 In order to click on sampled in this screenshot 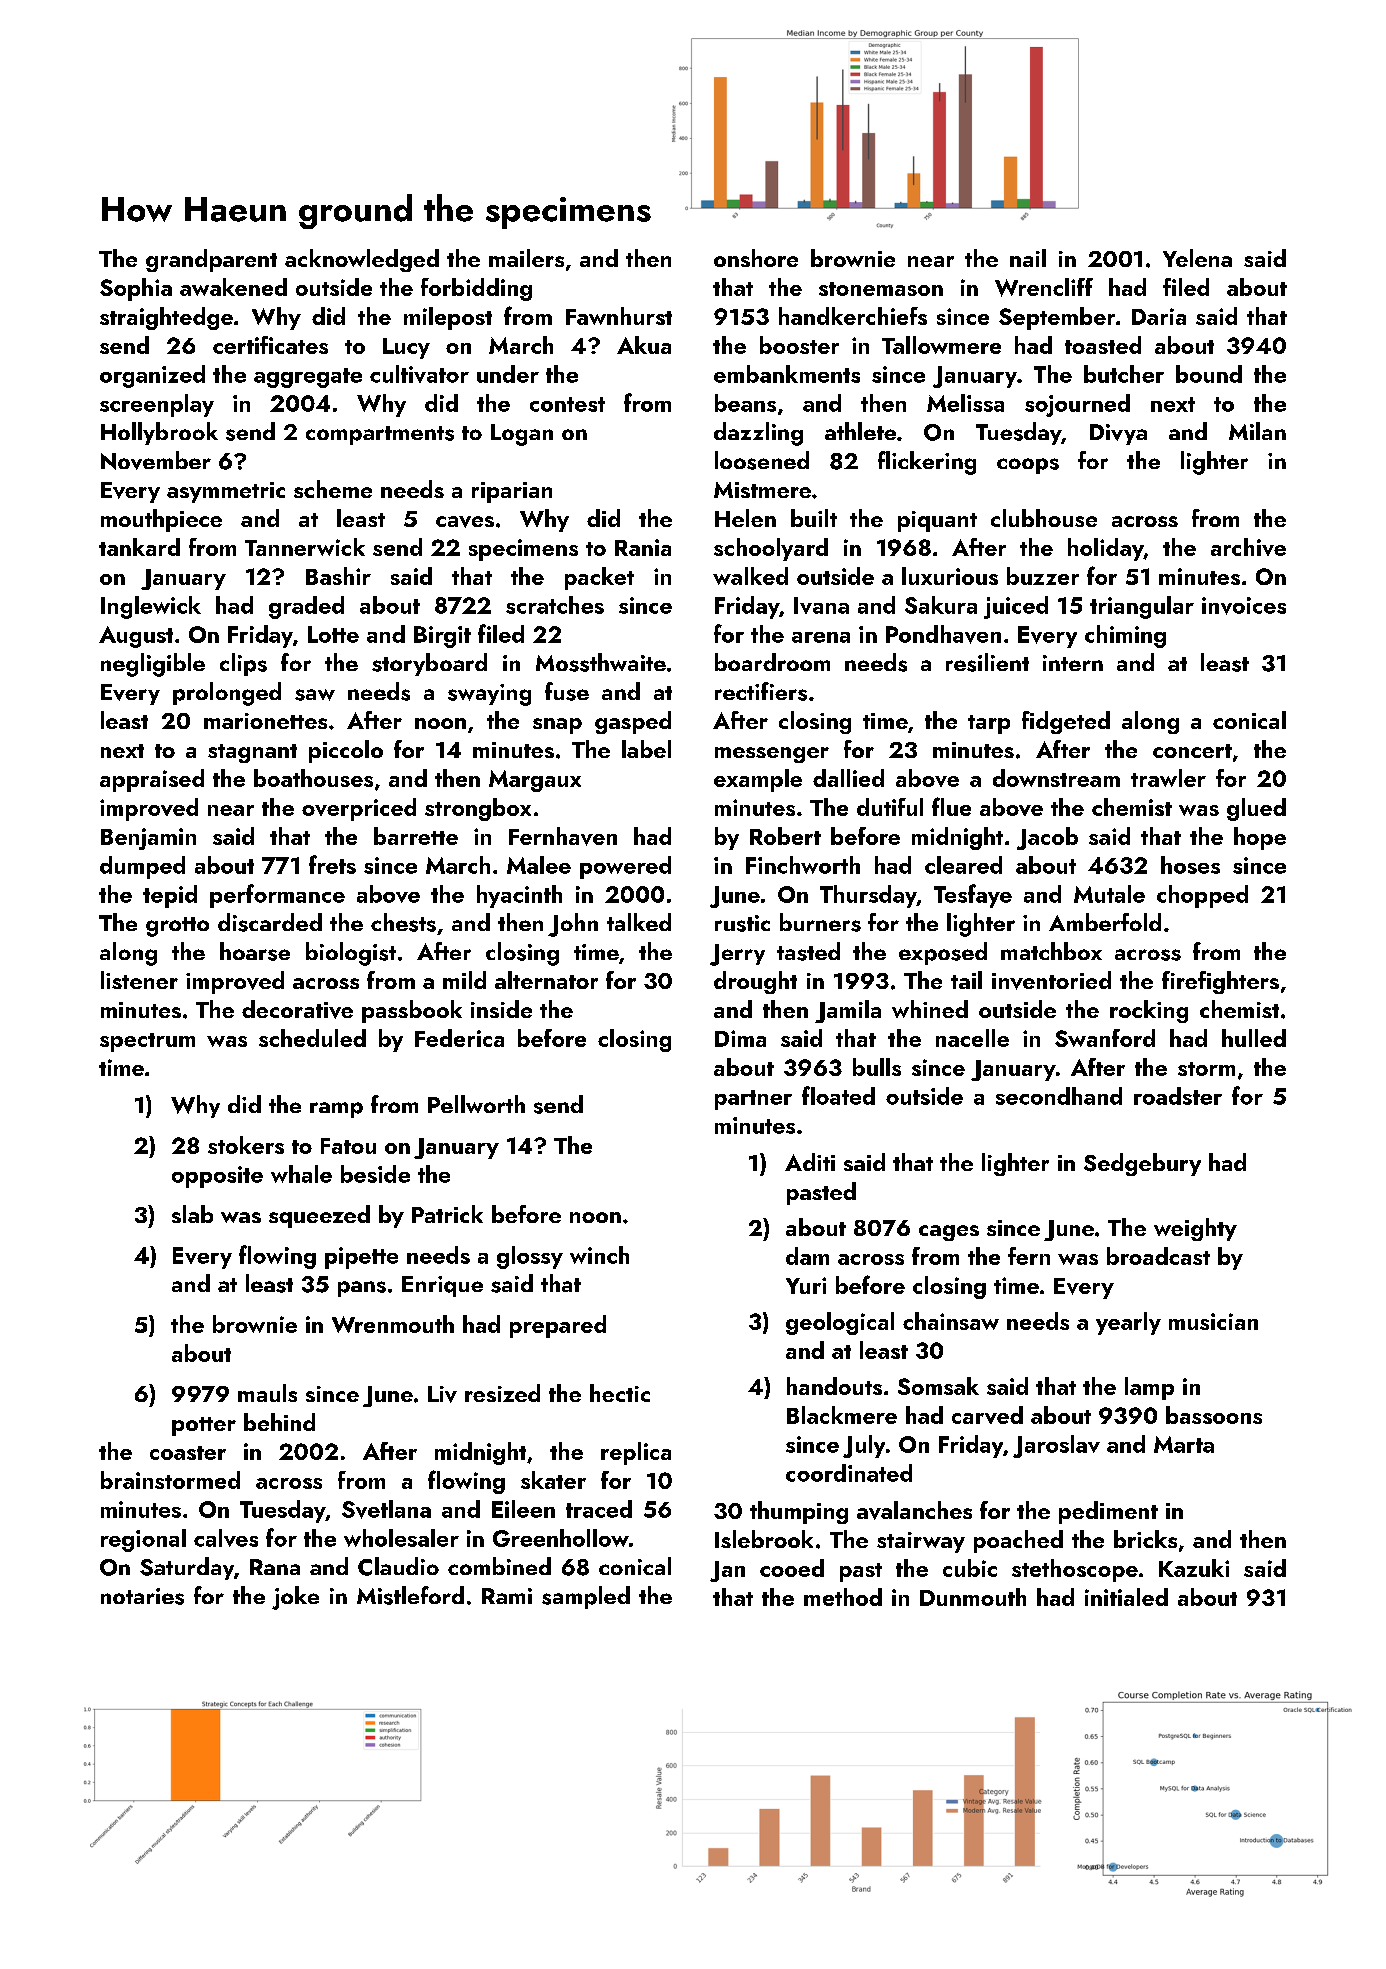, I will do `click(586, 1597)`.
